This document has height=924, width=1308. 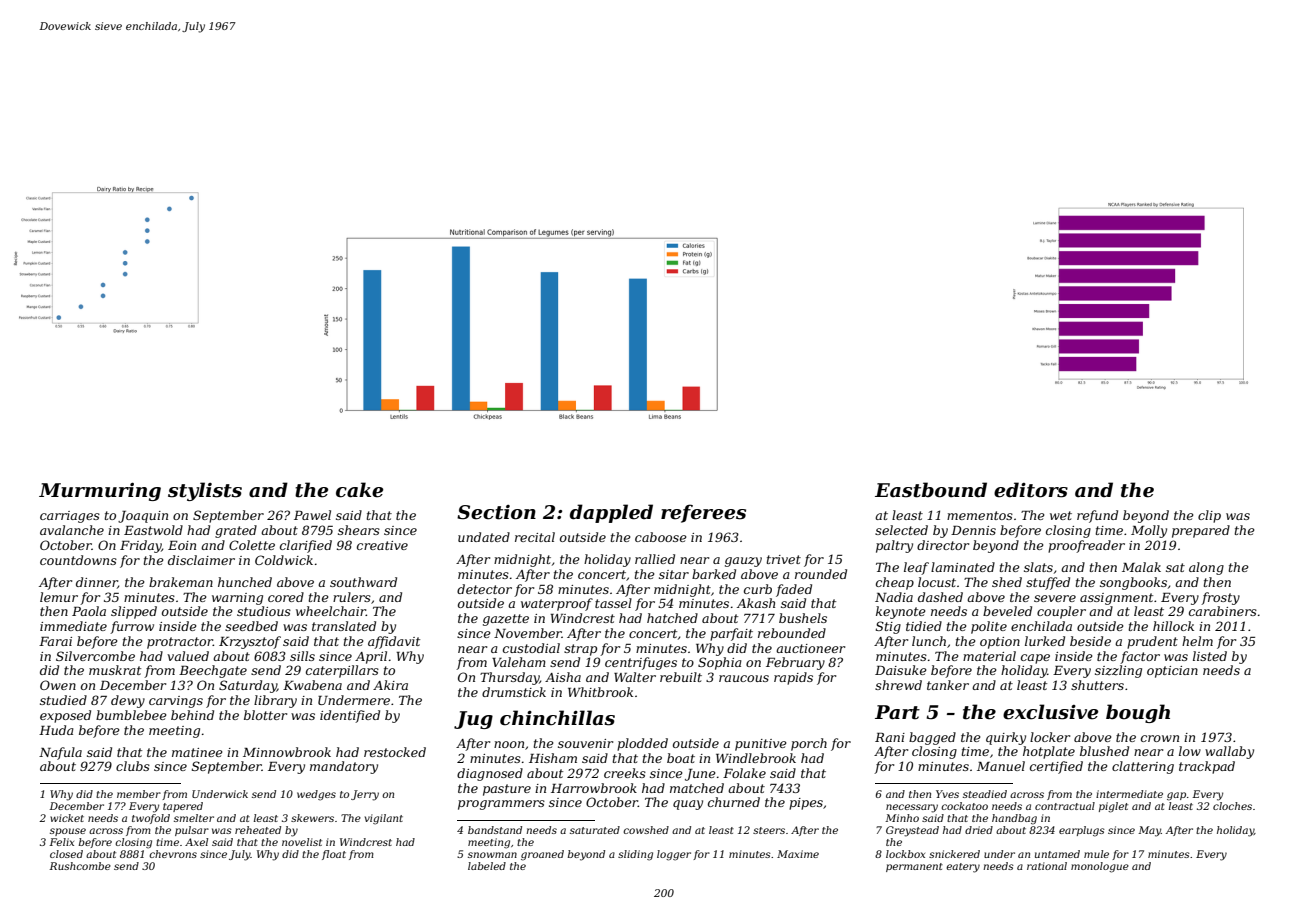 I want to click on editors, so click(x=1031, y=490).
